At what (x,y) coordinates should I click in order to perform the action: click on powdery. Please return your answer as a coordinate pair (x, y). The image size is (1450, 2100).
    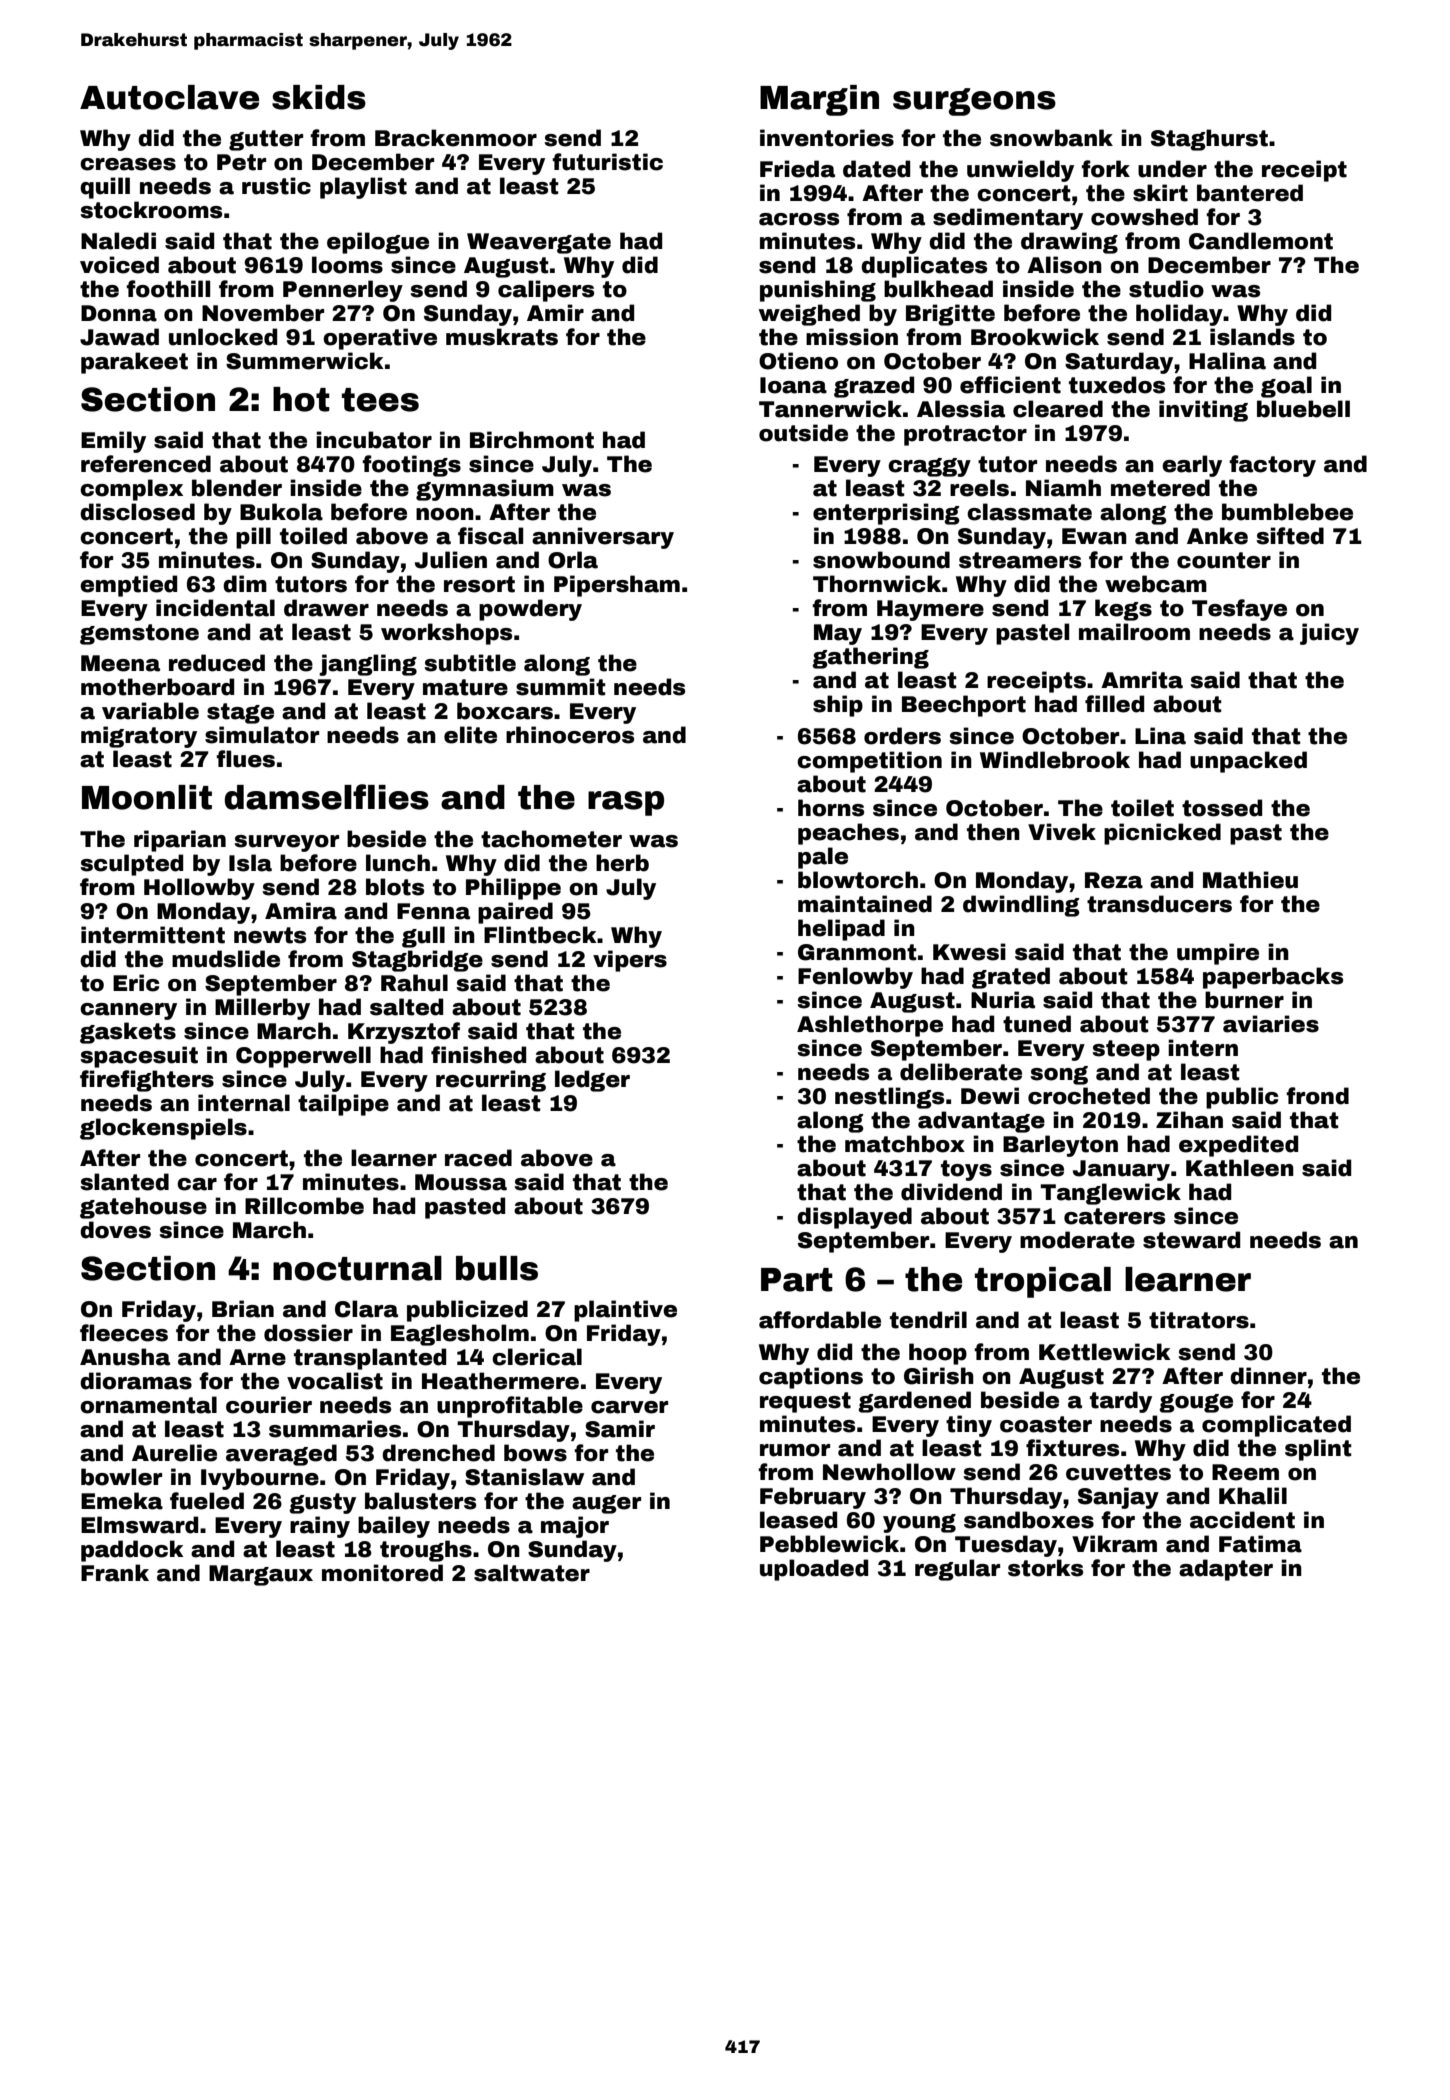
    Looking at the image, I should click on (530, 610).
